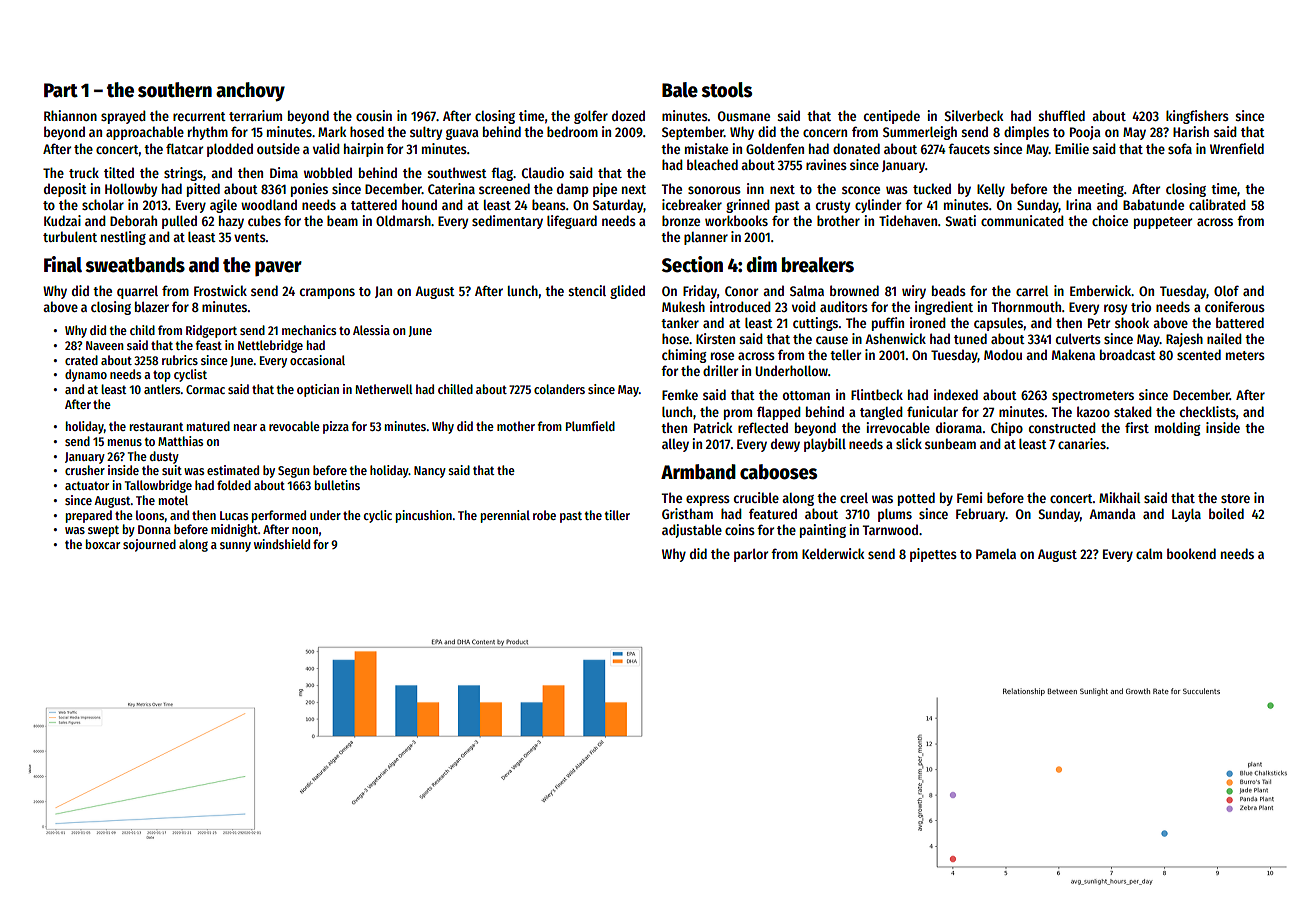  I want to click on driller, so click(720, 370).
